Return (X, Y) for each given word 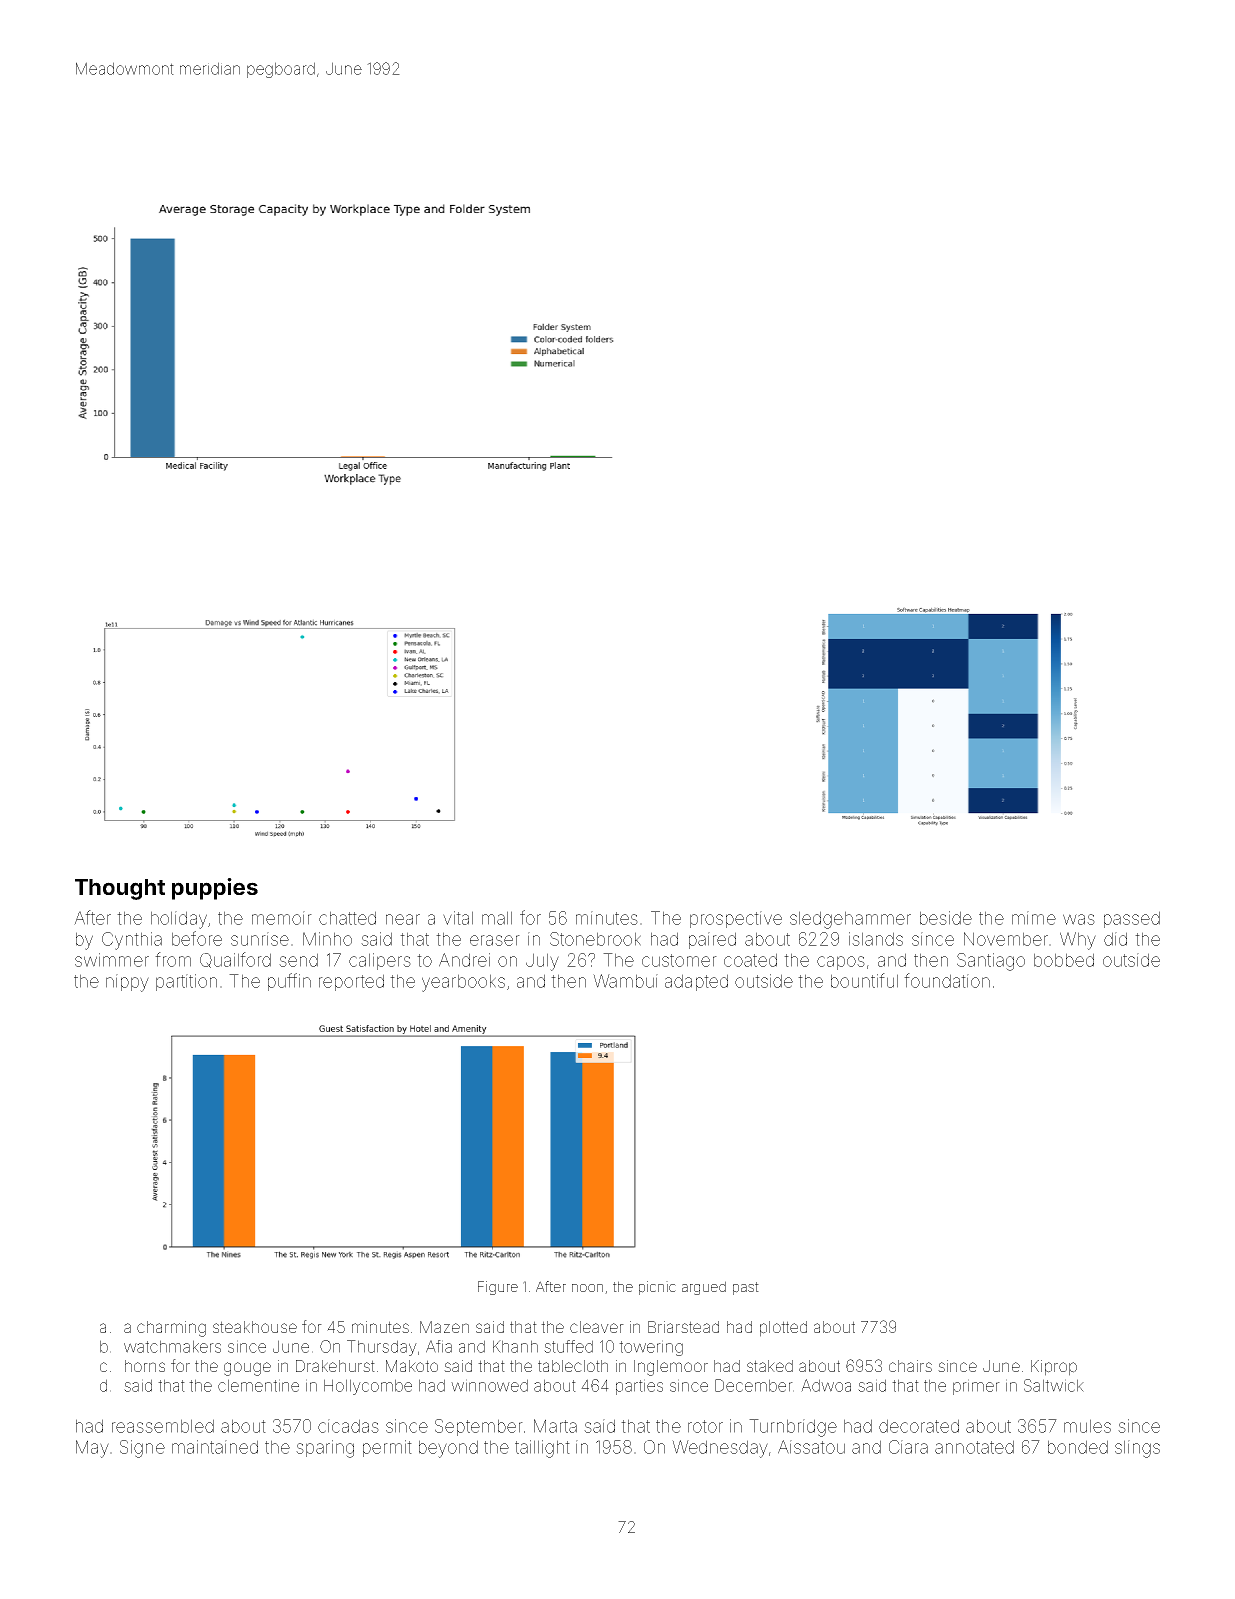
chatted (347, 918)
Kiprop (1054, 1368)
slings (1137, 1449)
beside (946, 918)
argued (704, 1288)
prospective (736, 919)
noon (587, 1288)
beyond (448, 1449)
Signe (142, 1449)
